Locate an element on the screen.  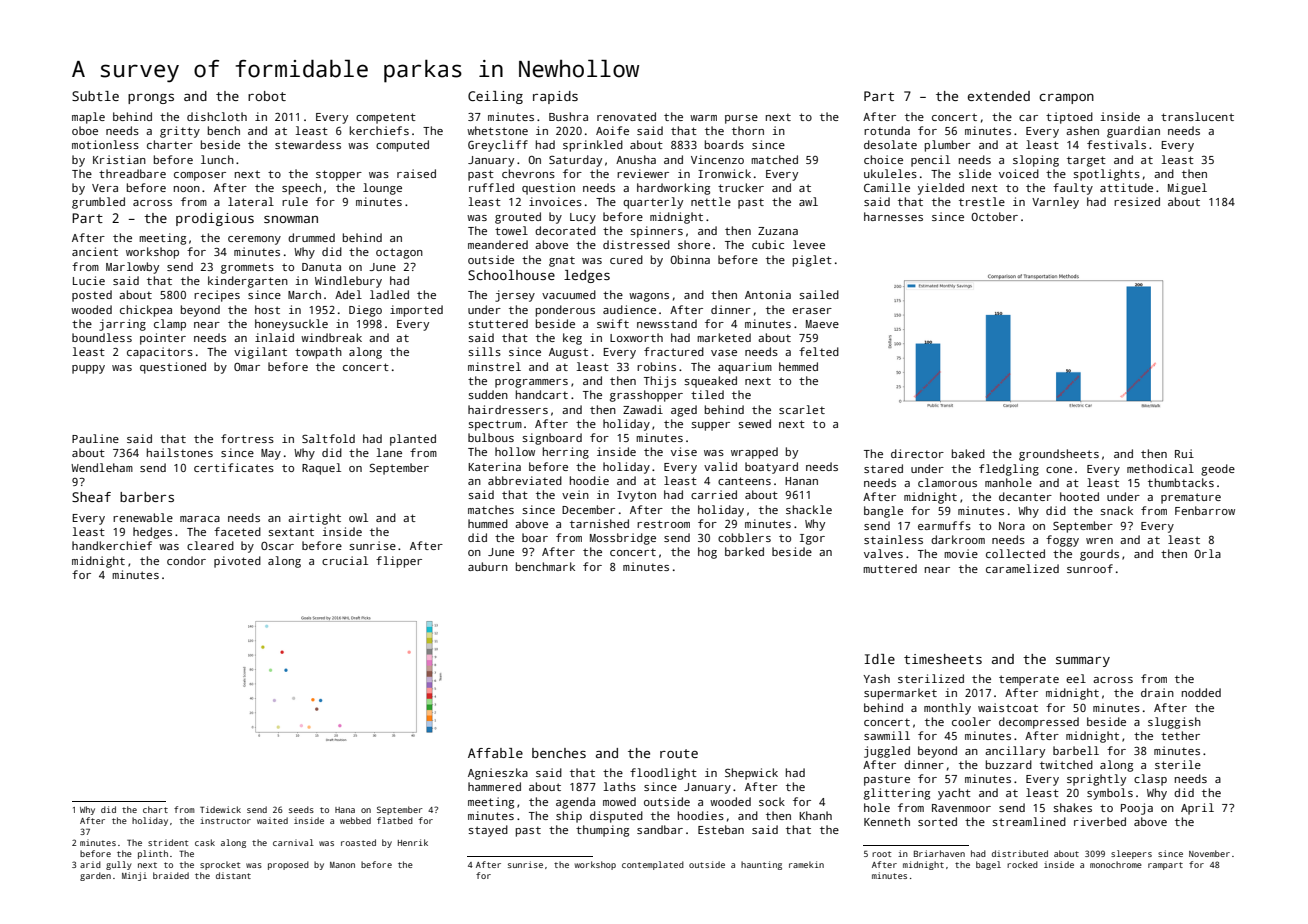
sterile is located at coordinates (1178, 764).
